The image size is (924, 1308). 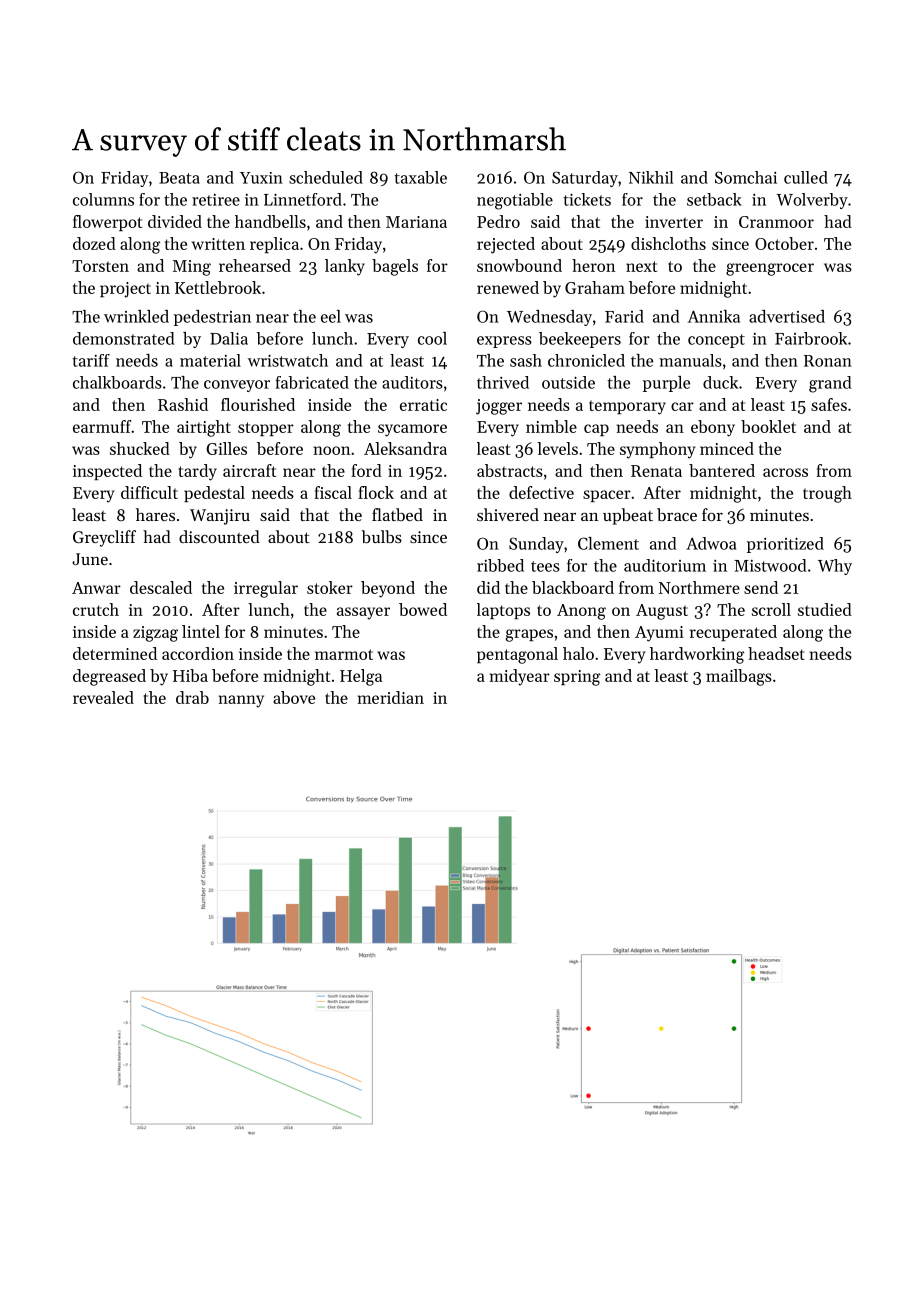 I want to click on taxable, so click(x=421, y=177).
